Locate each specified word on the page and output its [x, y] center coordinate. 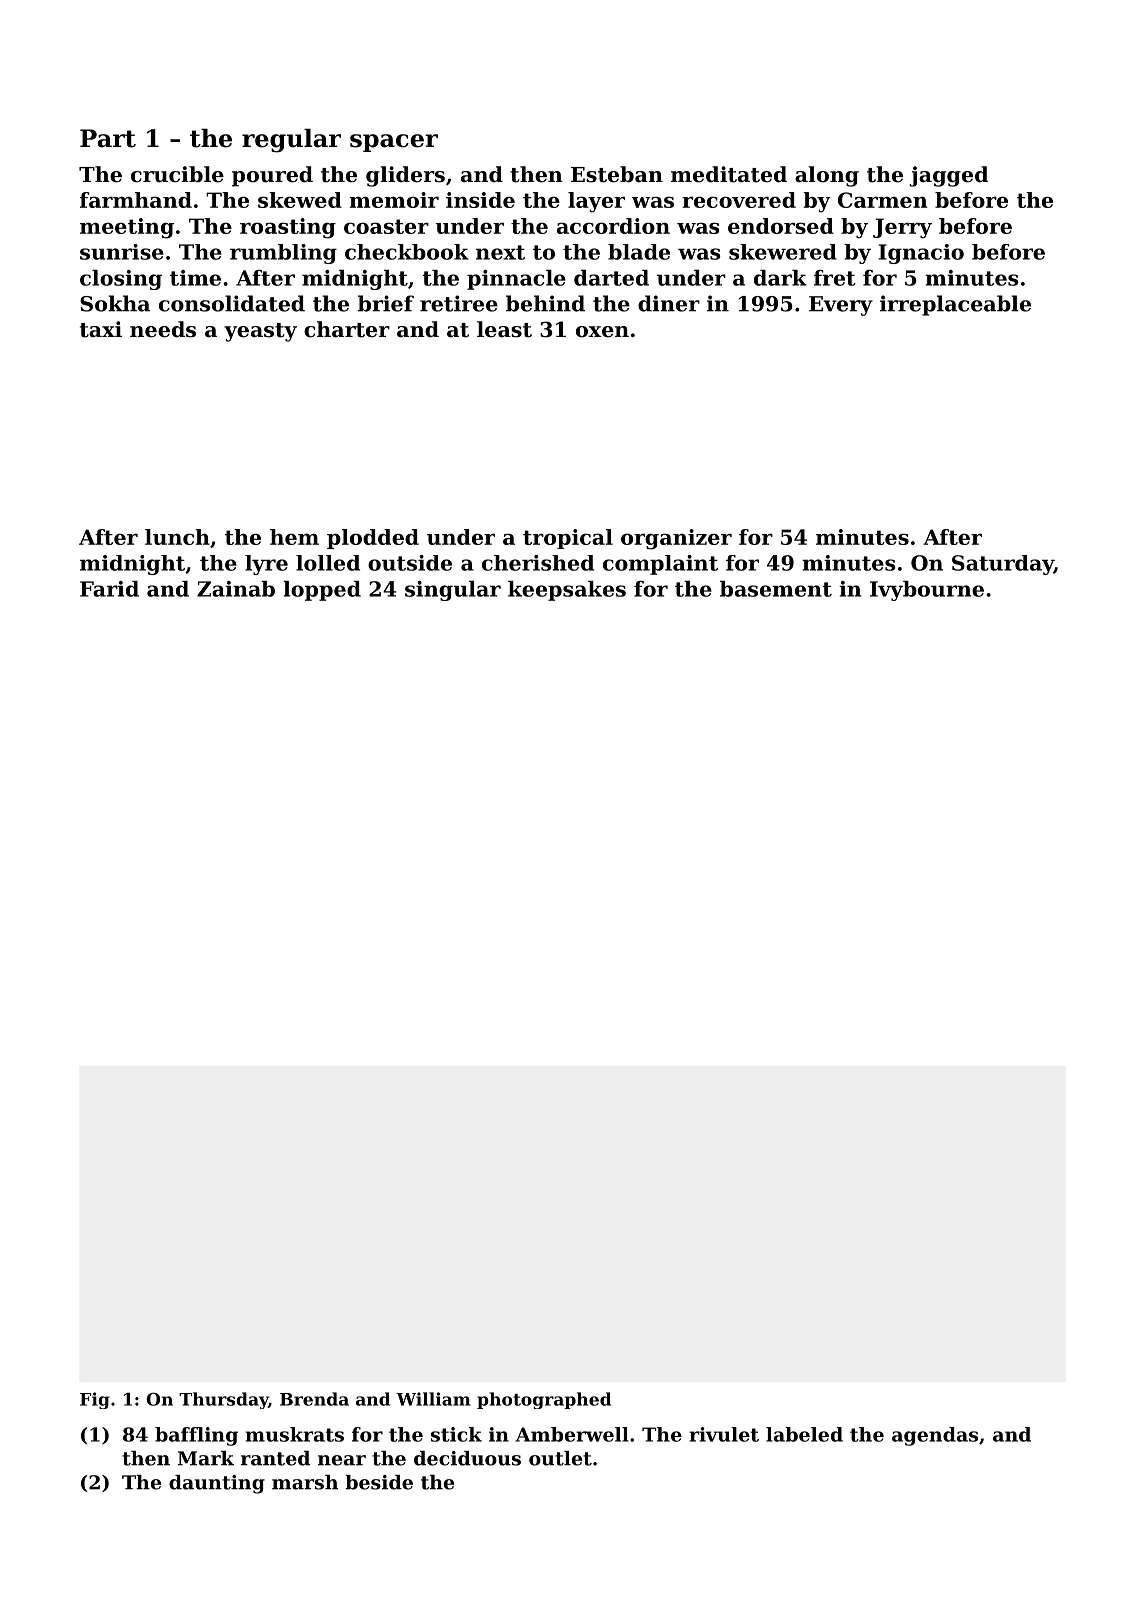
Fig [95, 1400]
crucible [177, 174]
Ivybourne [927, 591]
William [433, 1399]
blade [639, 252]
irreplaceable [955, 305]
